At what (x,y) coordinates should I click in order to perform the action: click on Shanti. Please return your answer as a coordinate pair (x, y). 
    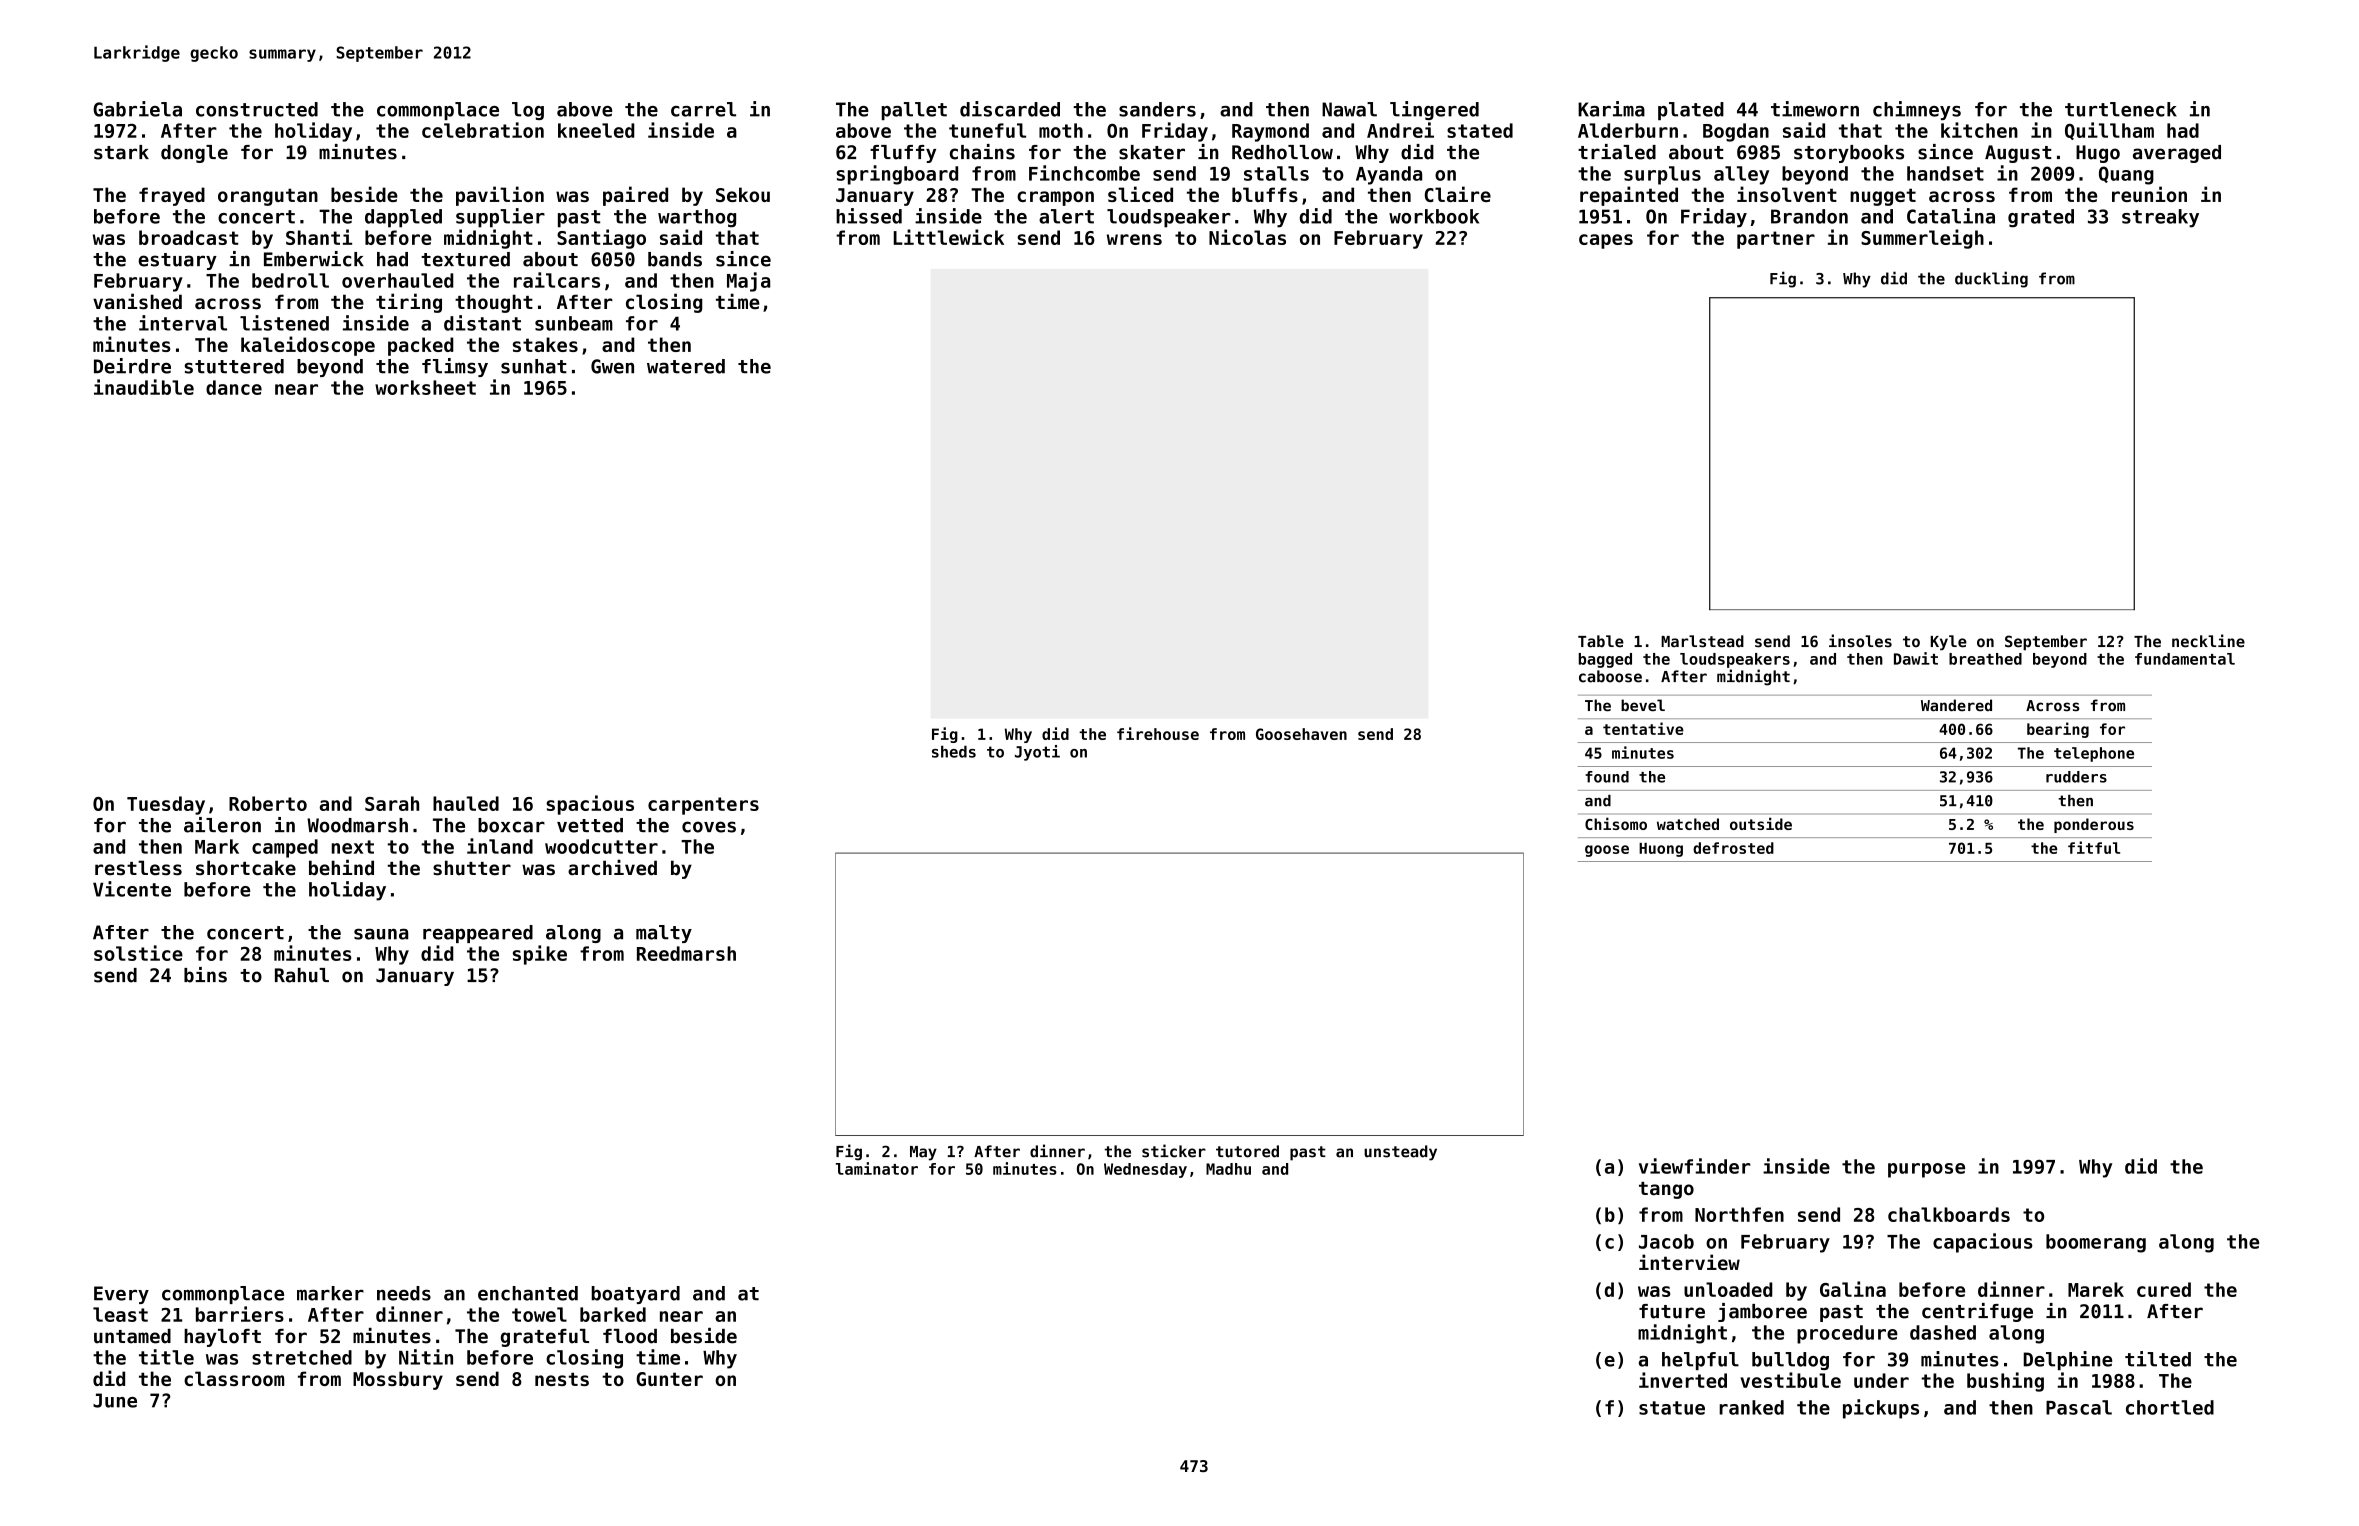
    Looking at the image, I should click on (319, 237).
